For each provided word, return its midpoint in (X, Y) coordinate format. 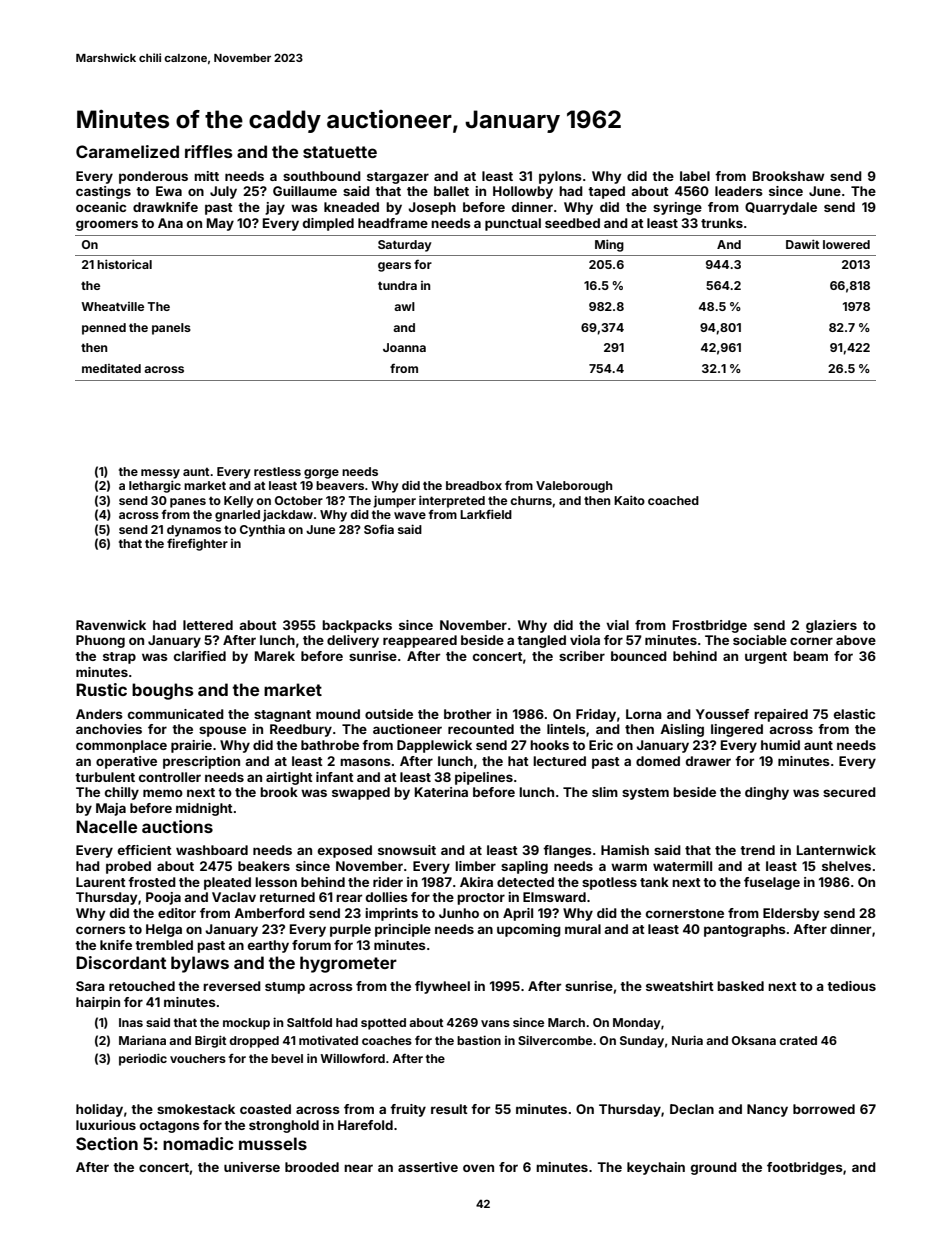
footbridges (805, 1168)
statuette (340, 152)
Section (107, 1143)
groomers (107, 225)
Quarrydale (781, 208)
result (449, 1109)
